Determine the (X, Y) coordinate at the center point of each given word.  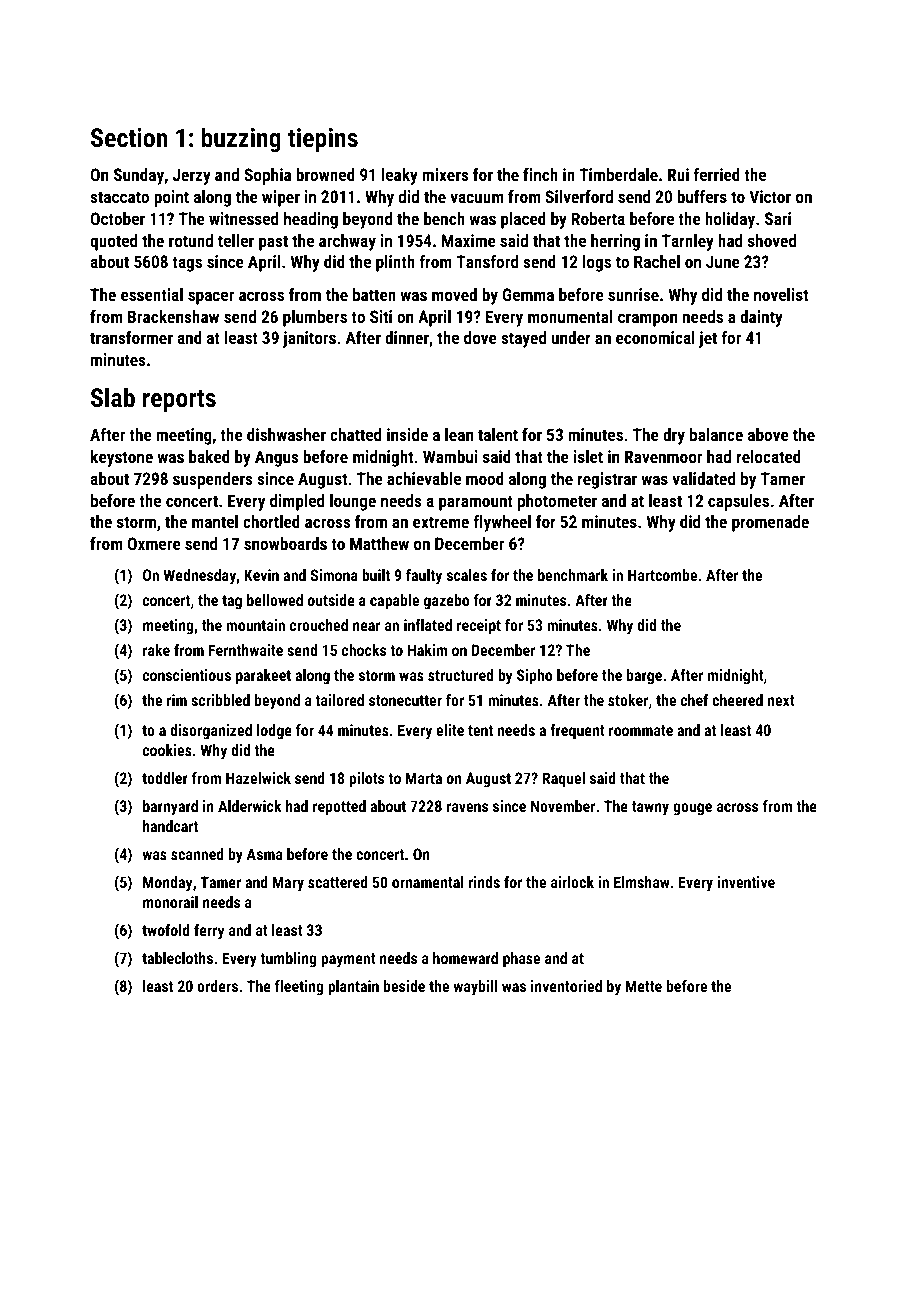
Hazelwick (258, 778)
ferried (717, 174)
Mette (644, 986)
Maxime (469, 240)
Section (129, 137)
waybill (475, 988)
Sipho (534, 677)
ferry (209, 932)
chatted (355, 434)
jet (708, 339)
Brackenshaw (173, 316)
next (781, 700)
